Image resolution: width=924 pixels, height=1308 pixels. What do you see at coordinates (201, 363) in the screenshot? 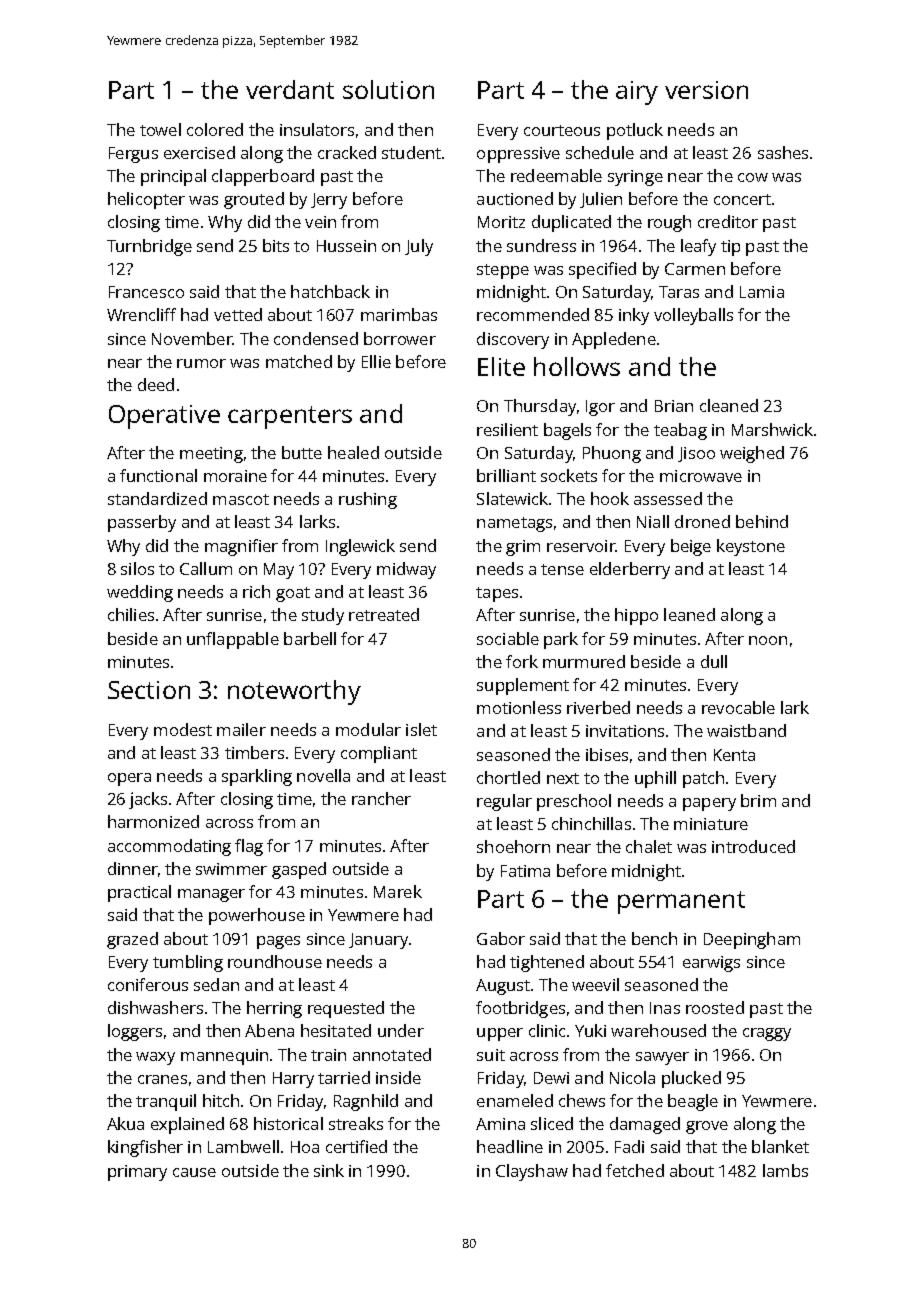
I see `rumor` at bounding box center [201, 363].
